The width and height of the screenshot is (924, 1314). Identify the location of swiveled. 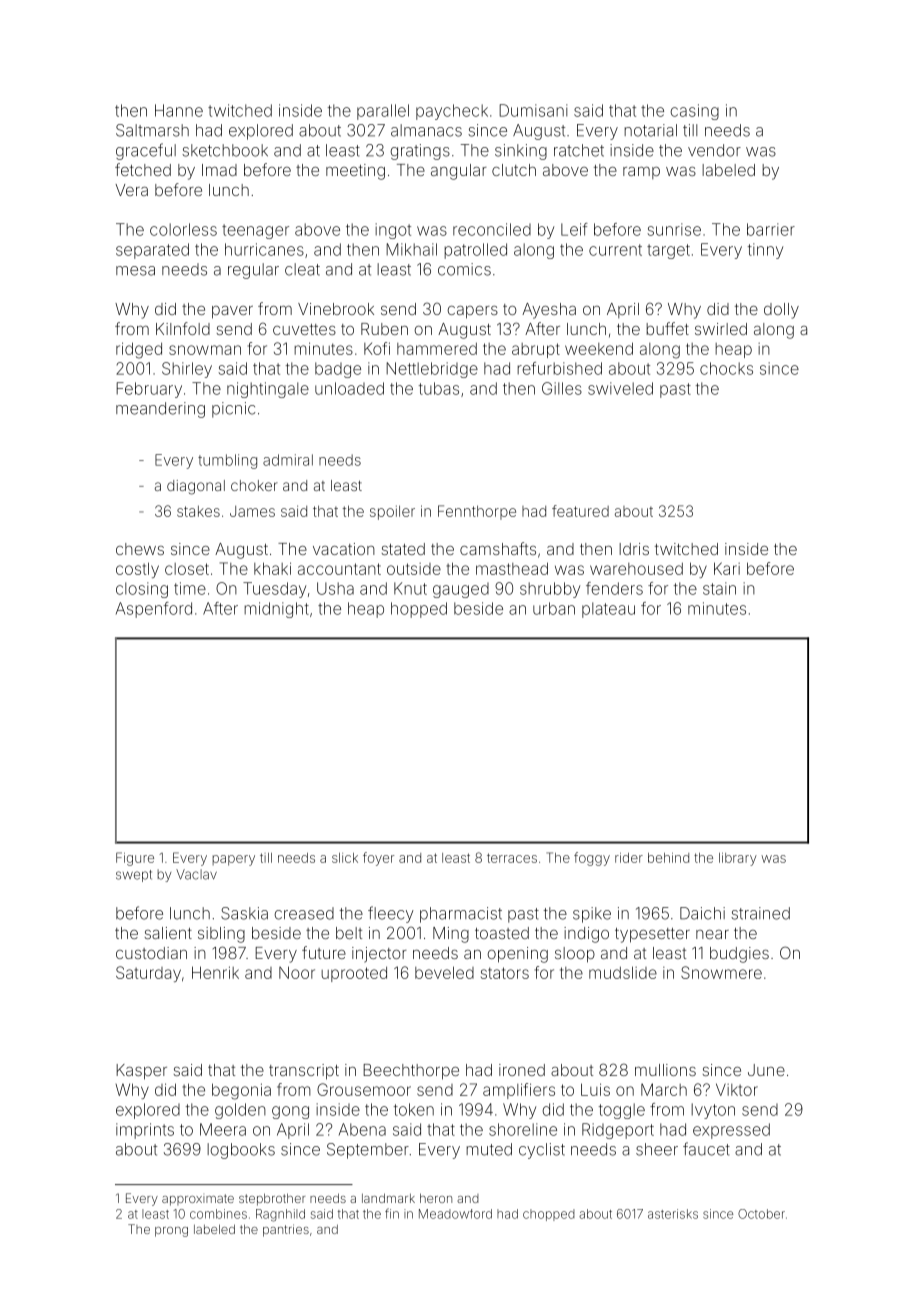
(620, 388).
